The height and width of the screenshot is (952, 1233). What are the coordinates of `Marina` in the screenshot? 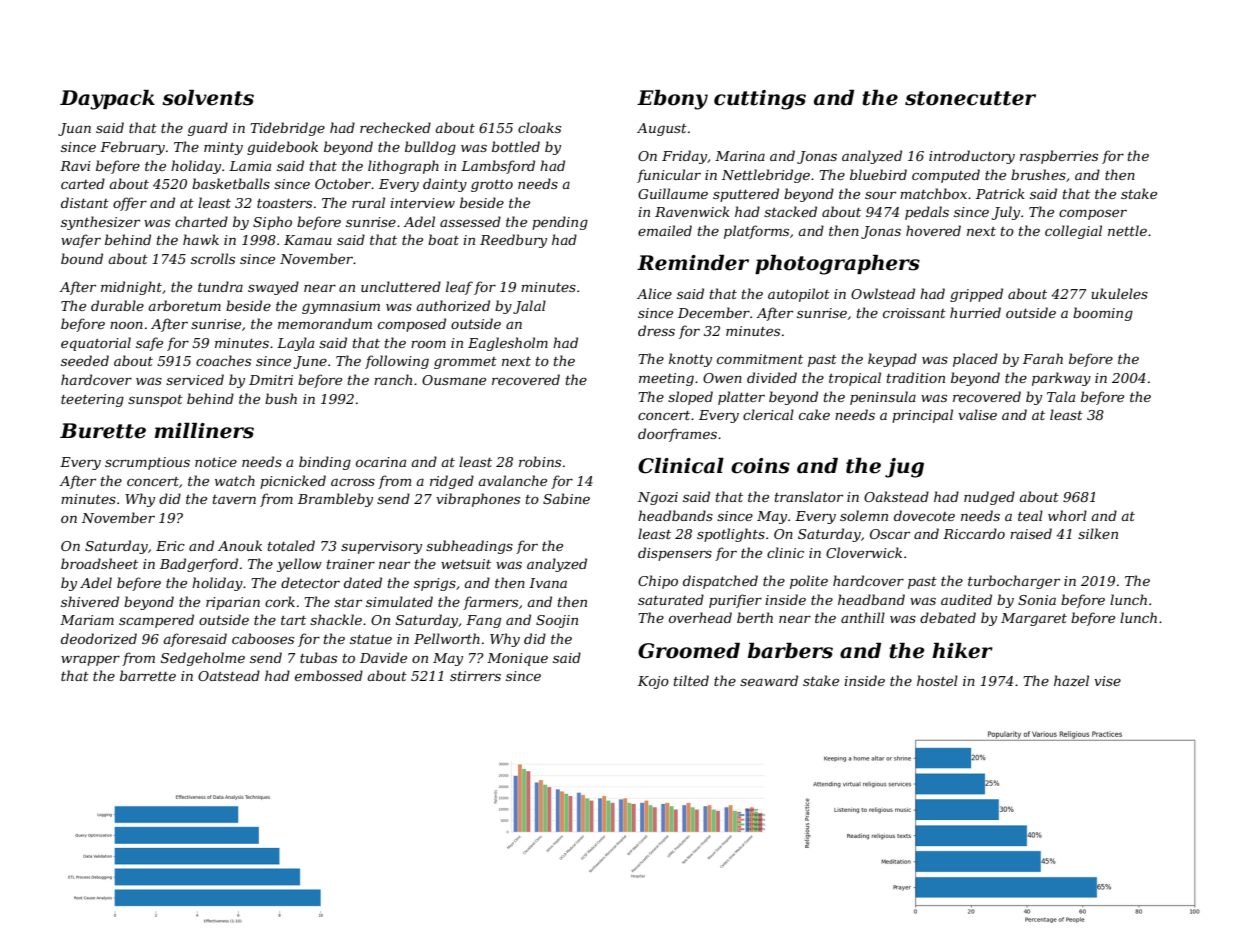 It's located at (740, 156).
